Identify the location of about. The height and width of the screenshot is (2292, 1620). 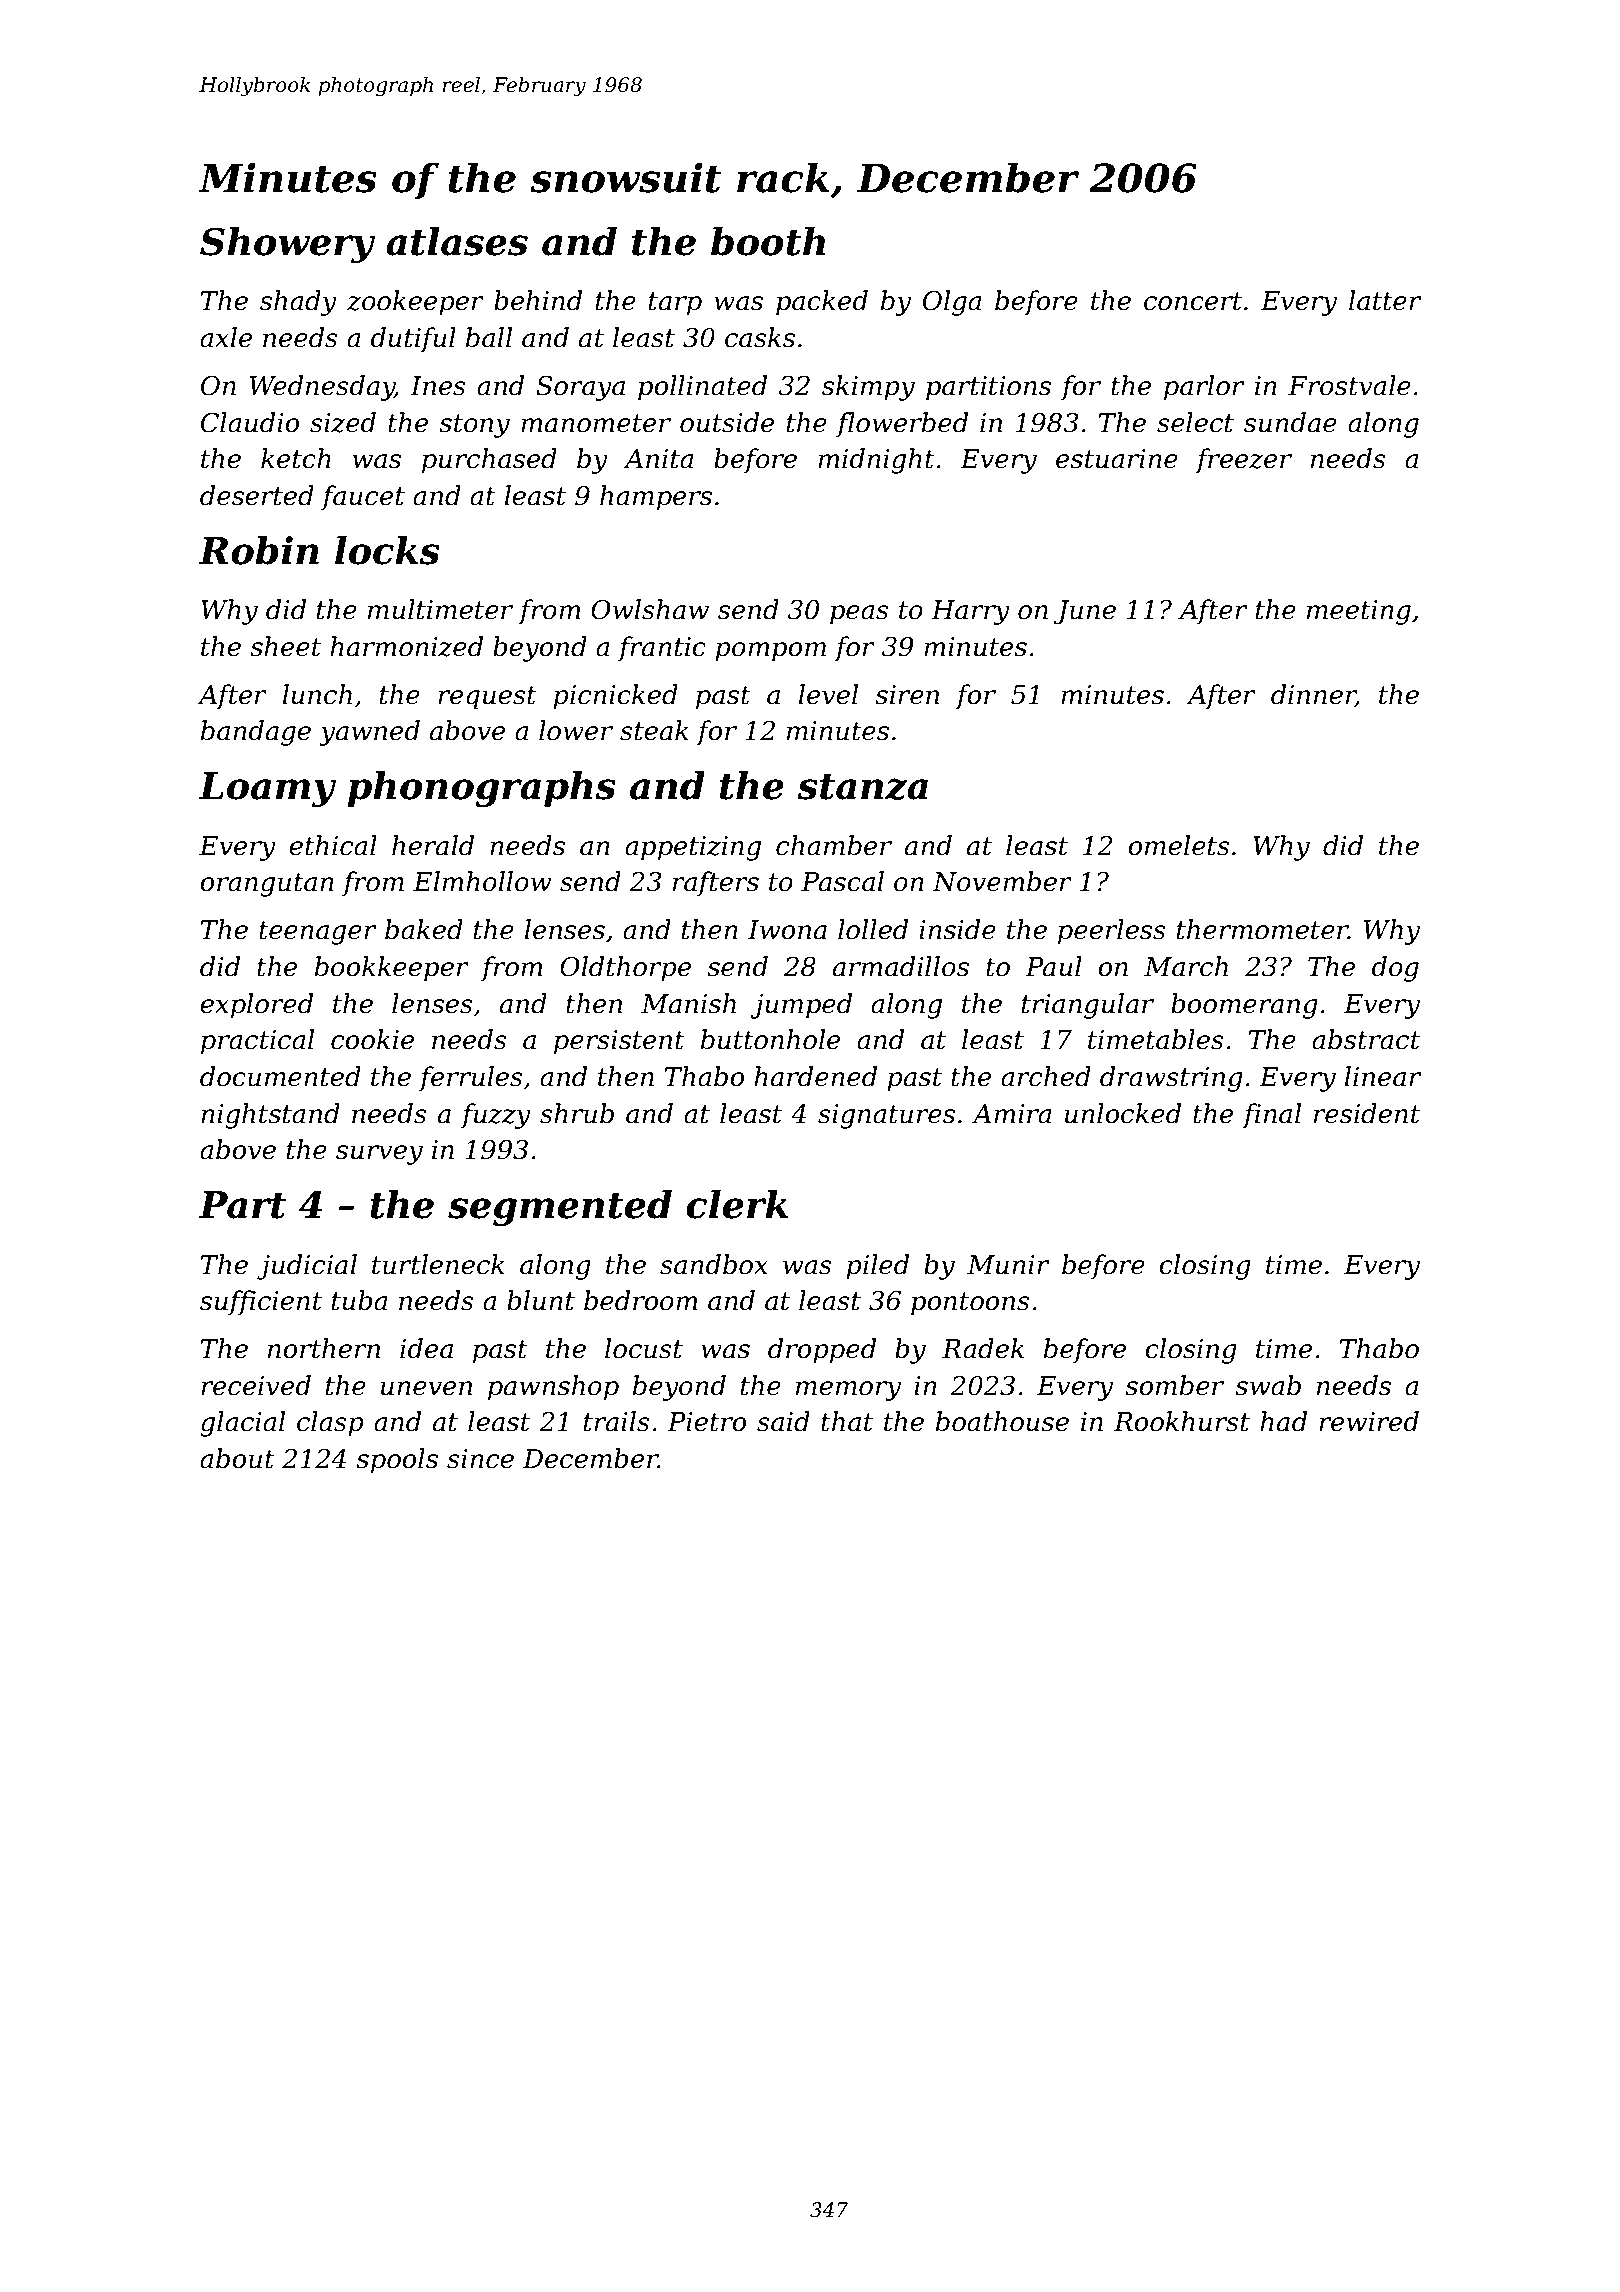
(237, 1458).
